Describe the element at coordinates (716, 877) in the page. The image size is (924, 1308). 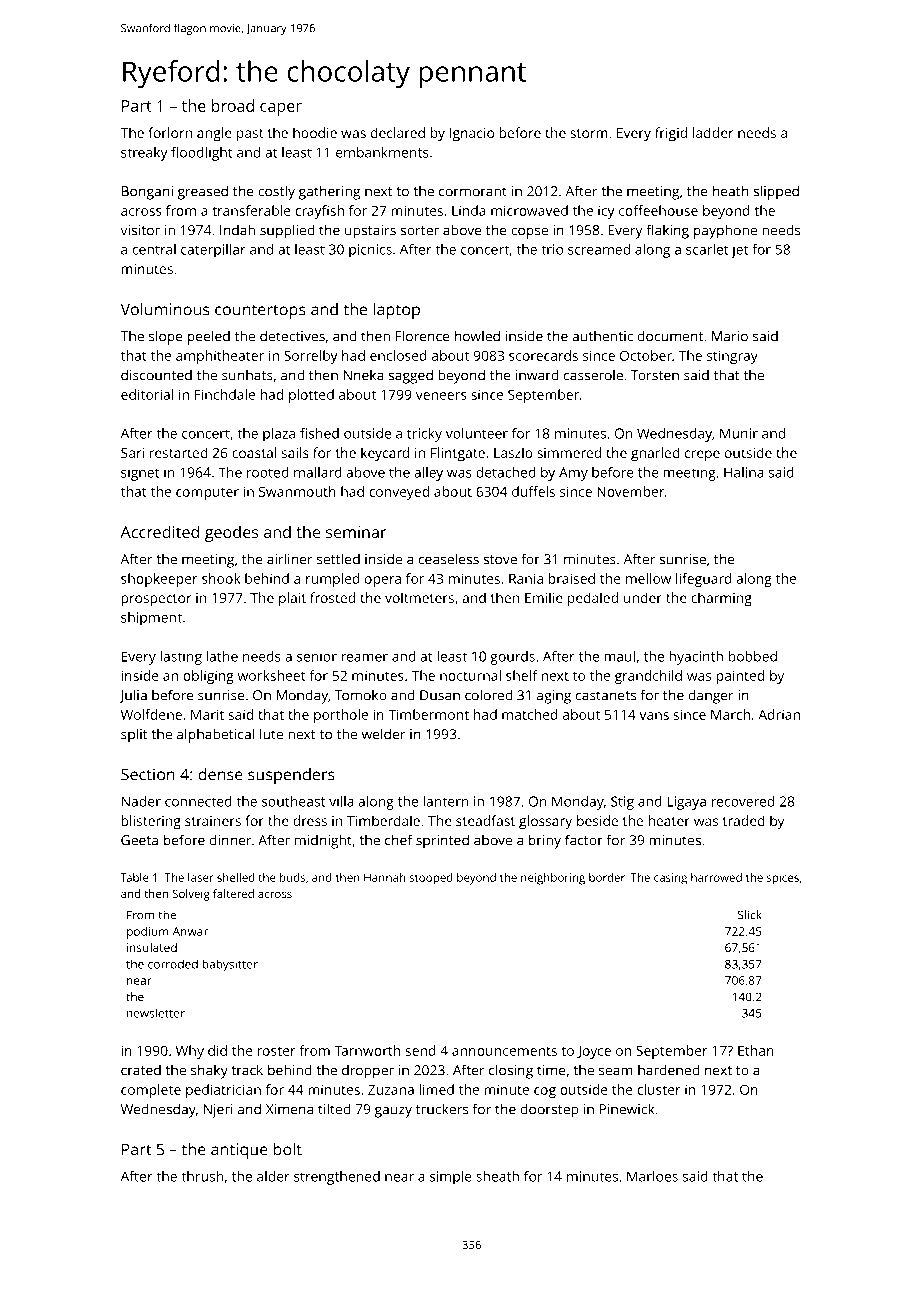
I see `harrowed` at that location.
